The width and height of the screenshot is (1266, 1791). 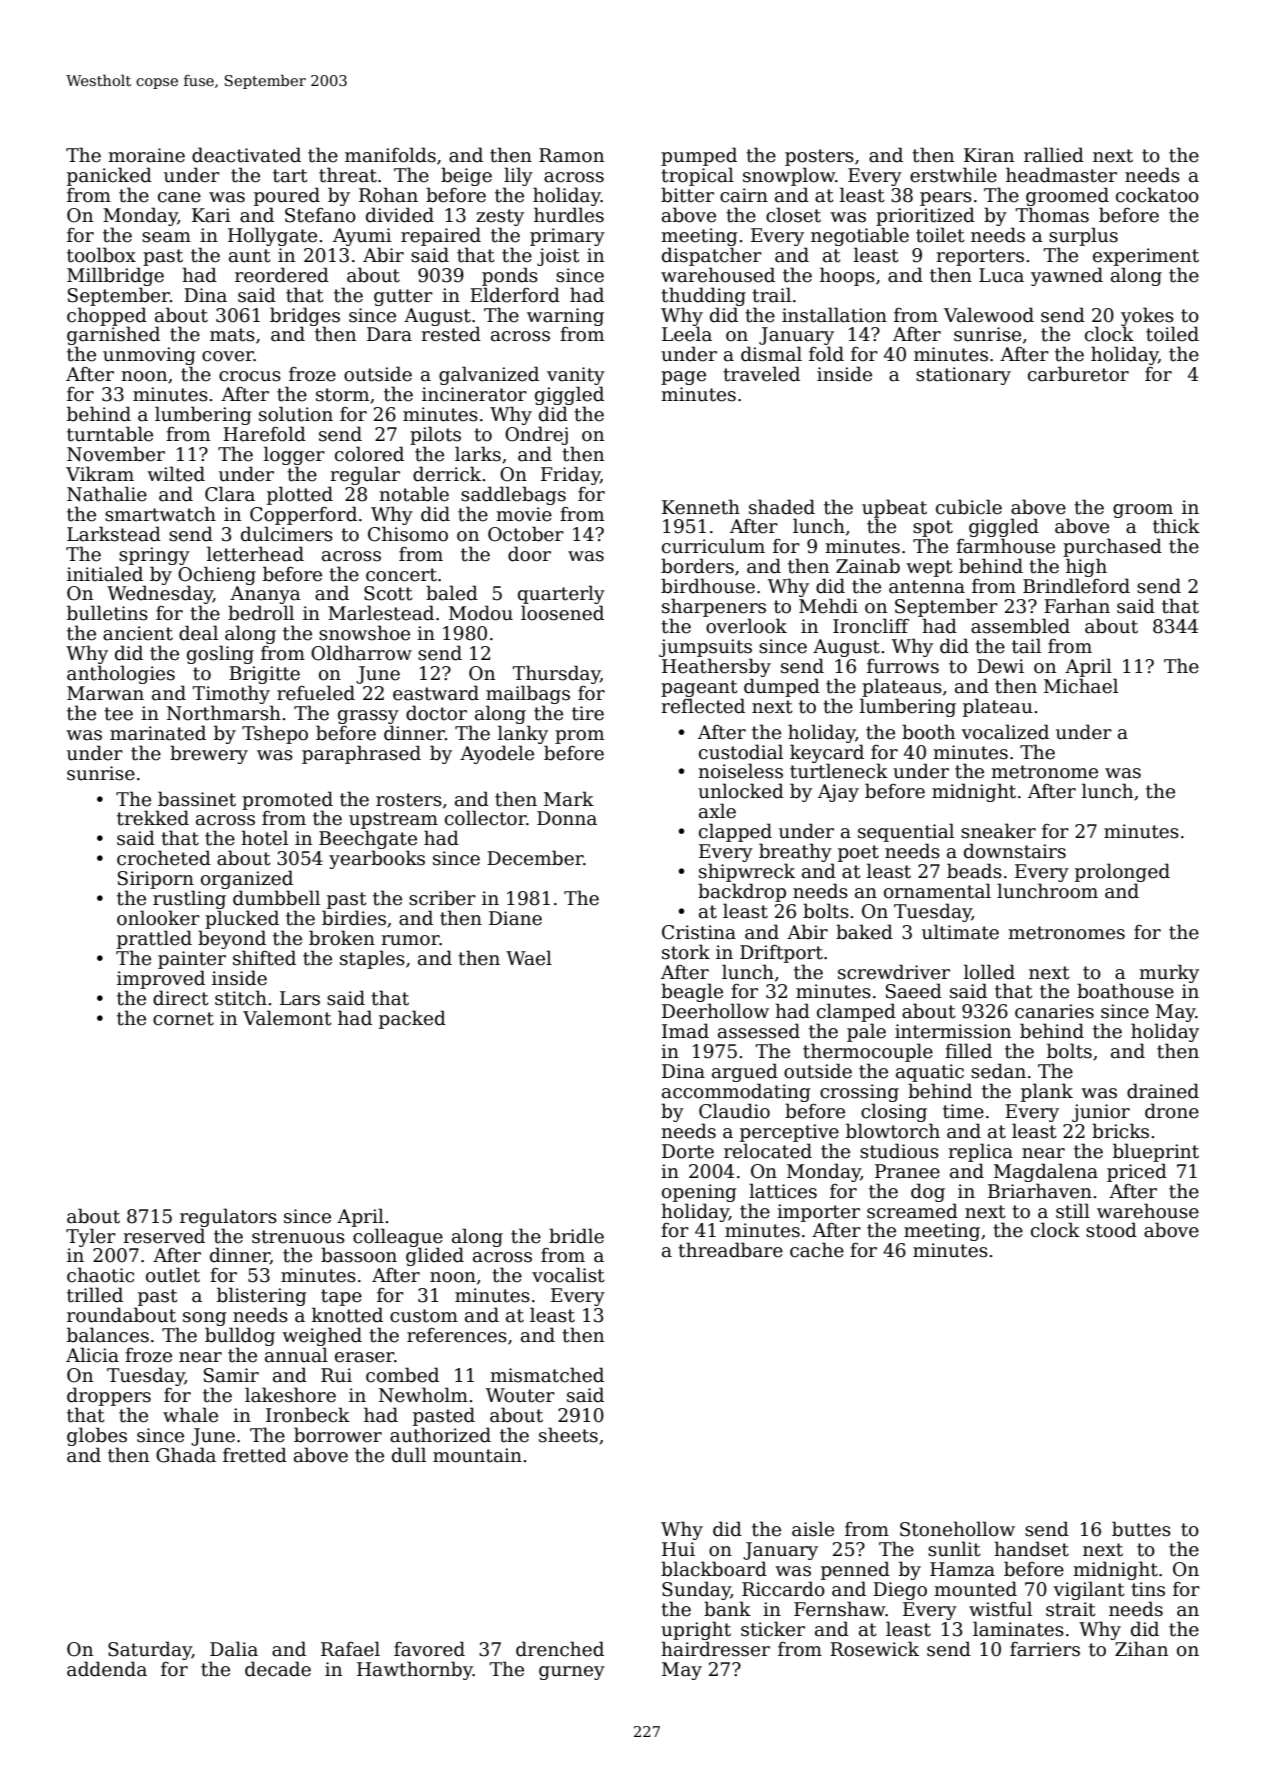 What do you see at coordinates (572, 1673) in the screenshot?
I see `gurney` at bounding box center [572, 1673].
